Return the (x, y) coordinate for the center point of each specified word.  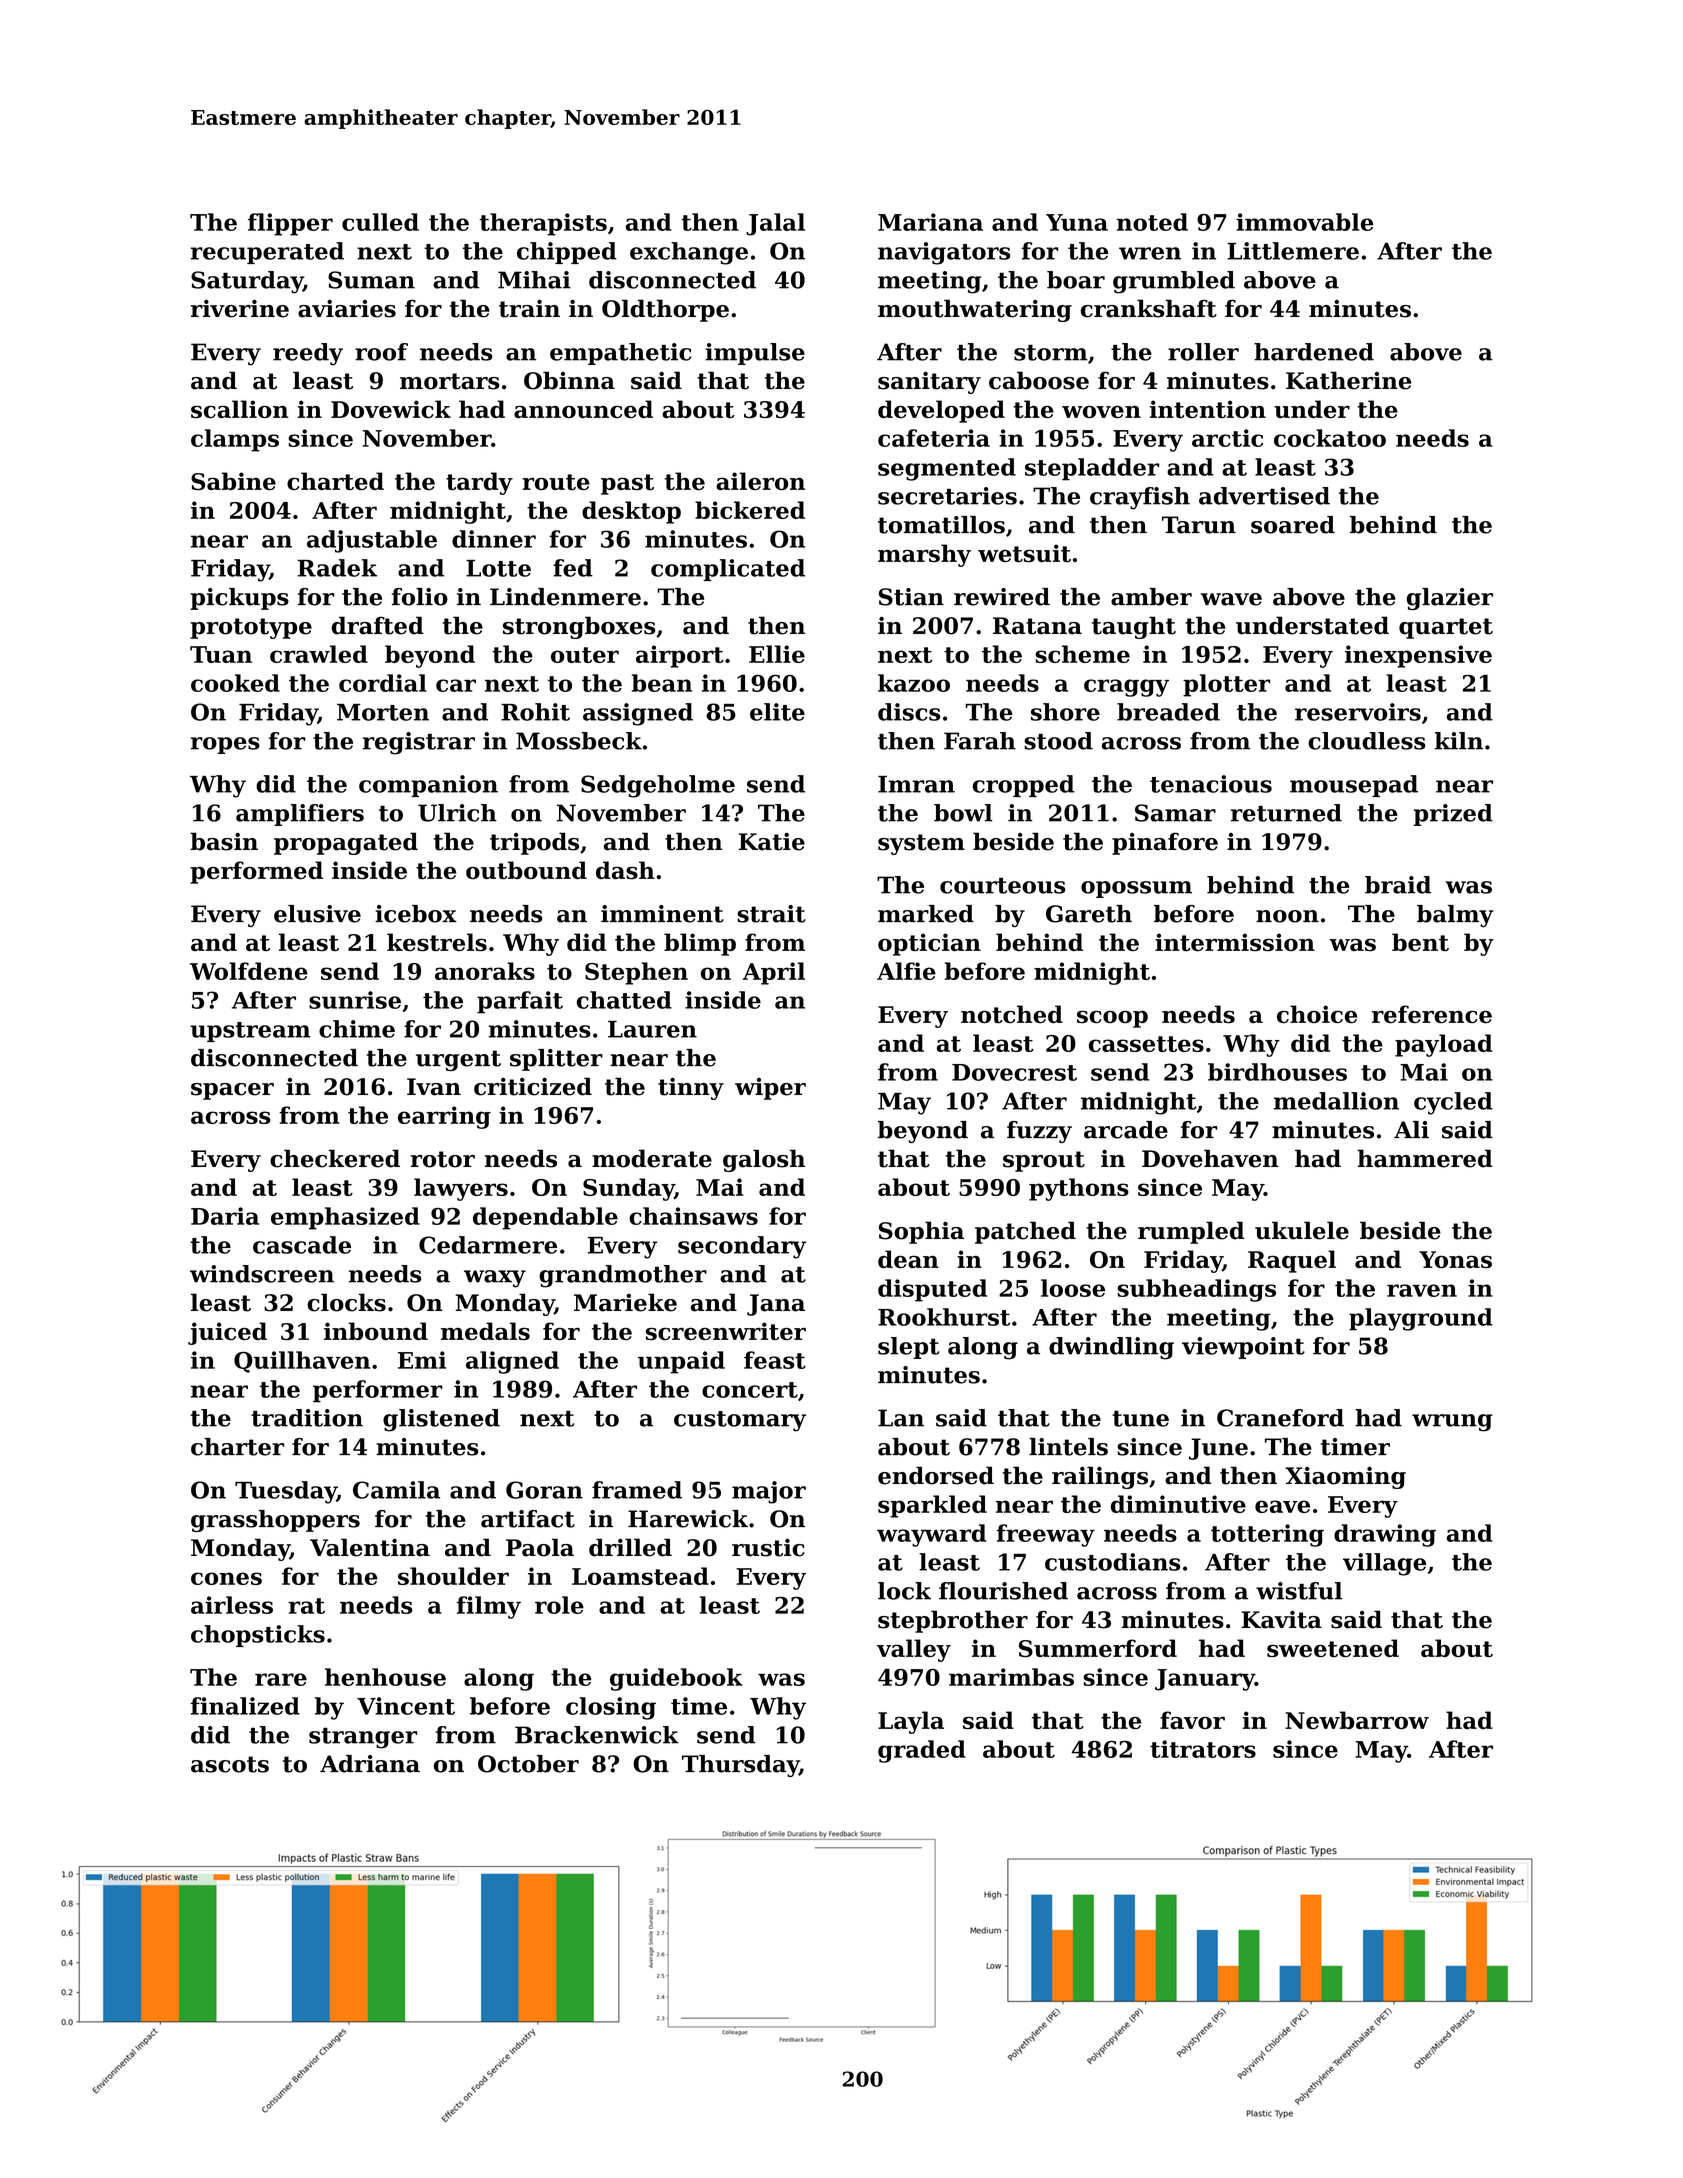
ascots (230, 1764)
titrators (1203, 1749)
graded (922, 1751)
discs (909, 712)
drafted (378, 625)
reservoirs (1358, 712)
